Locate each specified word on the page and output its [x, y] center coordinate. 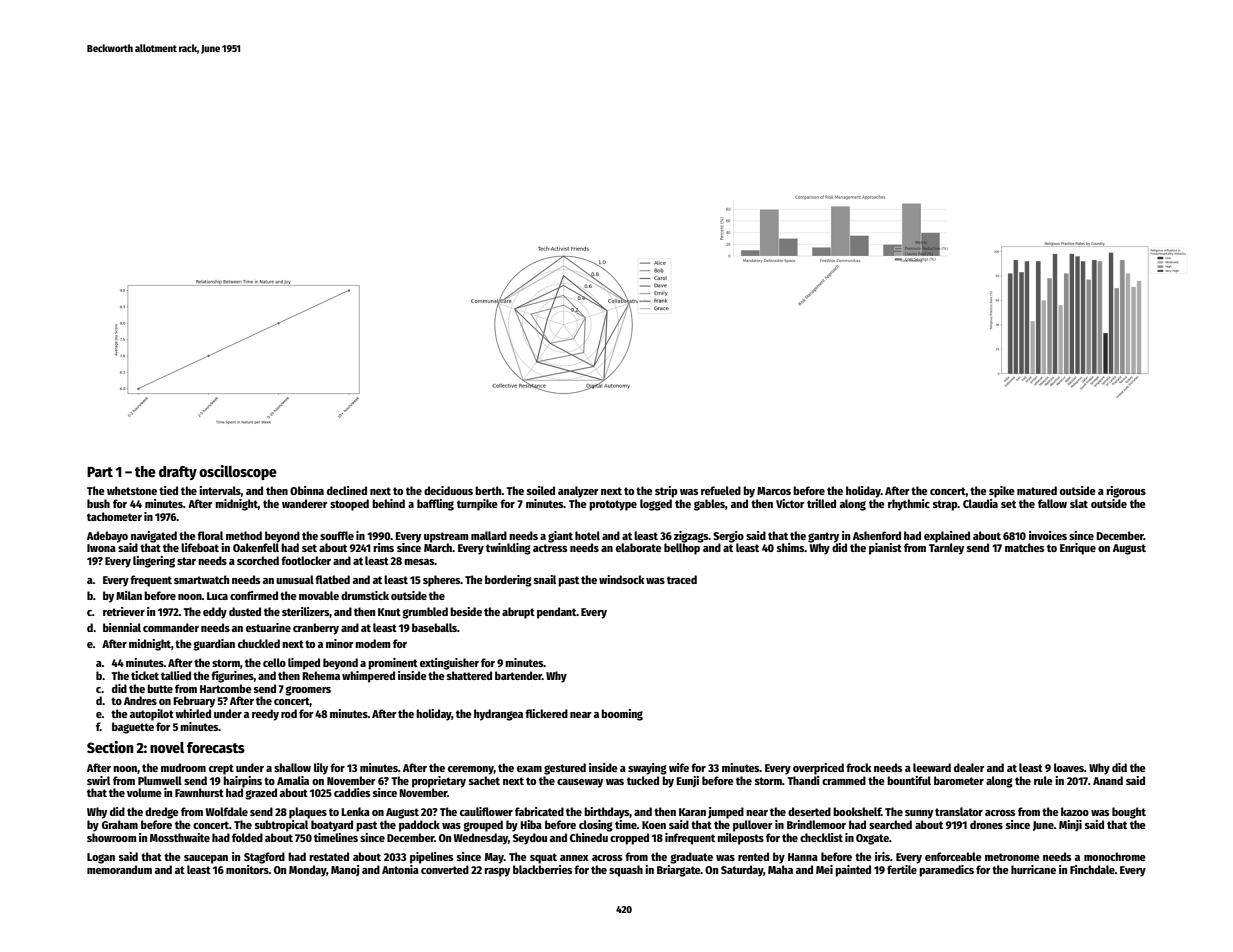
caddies [352, 792]
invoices [1048, 535]
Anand [1108, 780]
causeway [580, 783]
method [244, 535]
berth [488, 490]
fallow [1052, 503]
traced [682, 579]
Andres [140, 700]
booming [622, 715]
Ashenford [877, 535]
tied [168, 490]
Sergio [728, 537]
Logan [101, 858]
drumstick [365, 595]
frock [858, 767]
